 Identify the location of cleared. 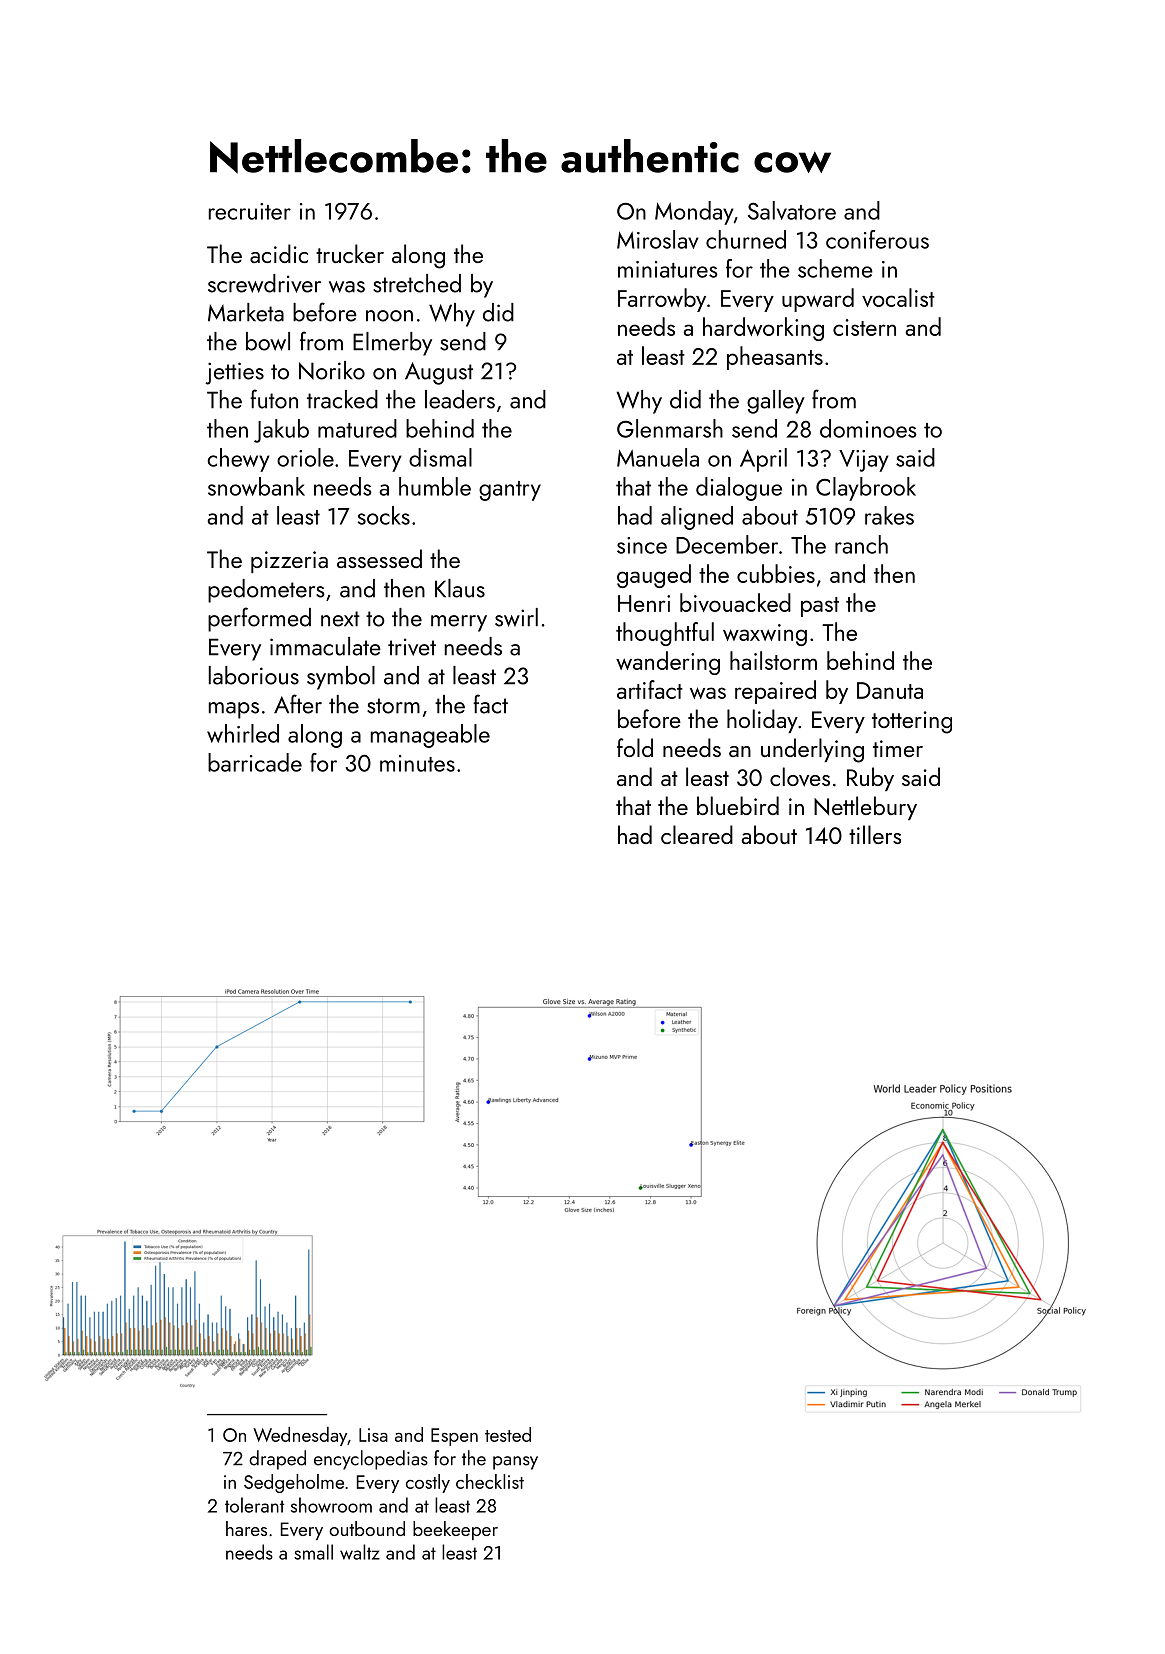
(697, 834).
